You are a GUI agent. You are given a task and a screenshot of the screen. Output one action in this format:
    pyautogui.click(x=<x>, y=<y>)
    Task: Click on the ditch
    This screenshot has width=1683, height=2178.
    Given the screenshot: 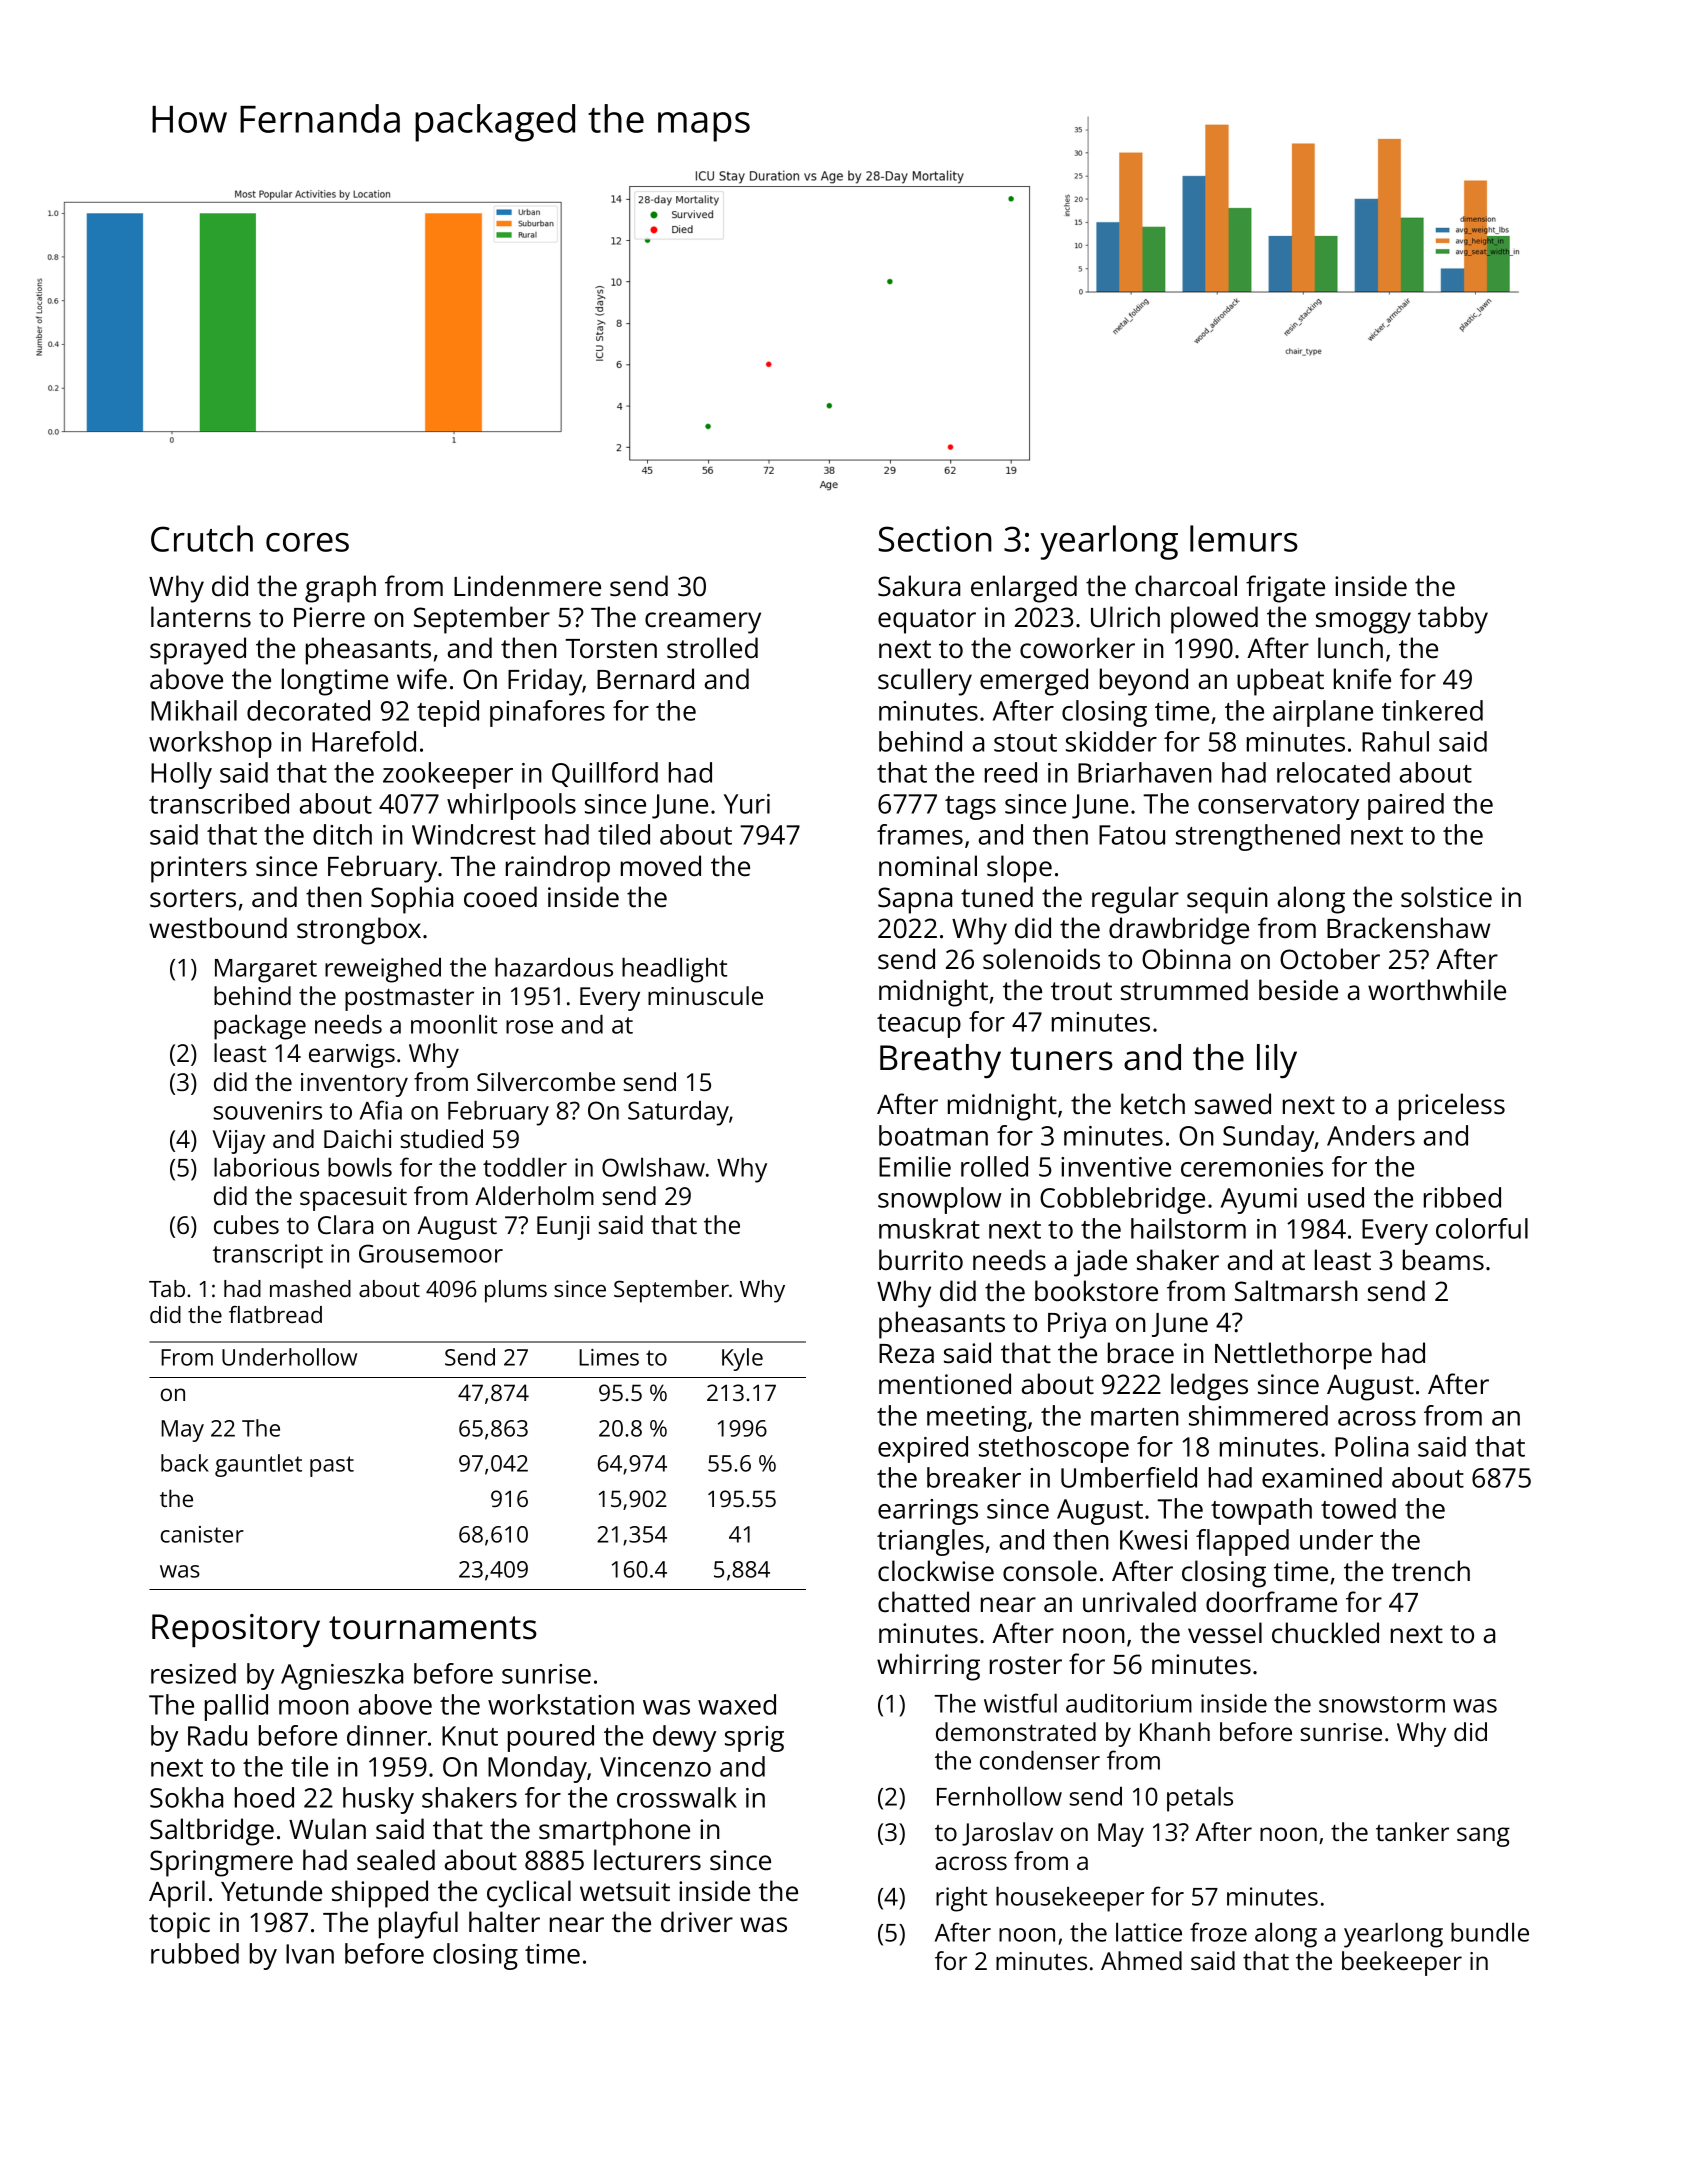 What is the action you would take?
    pyautogui.click(x=342, y=834)
